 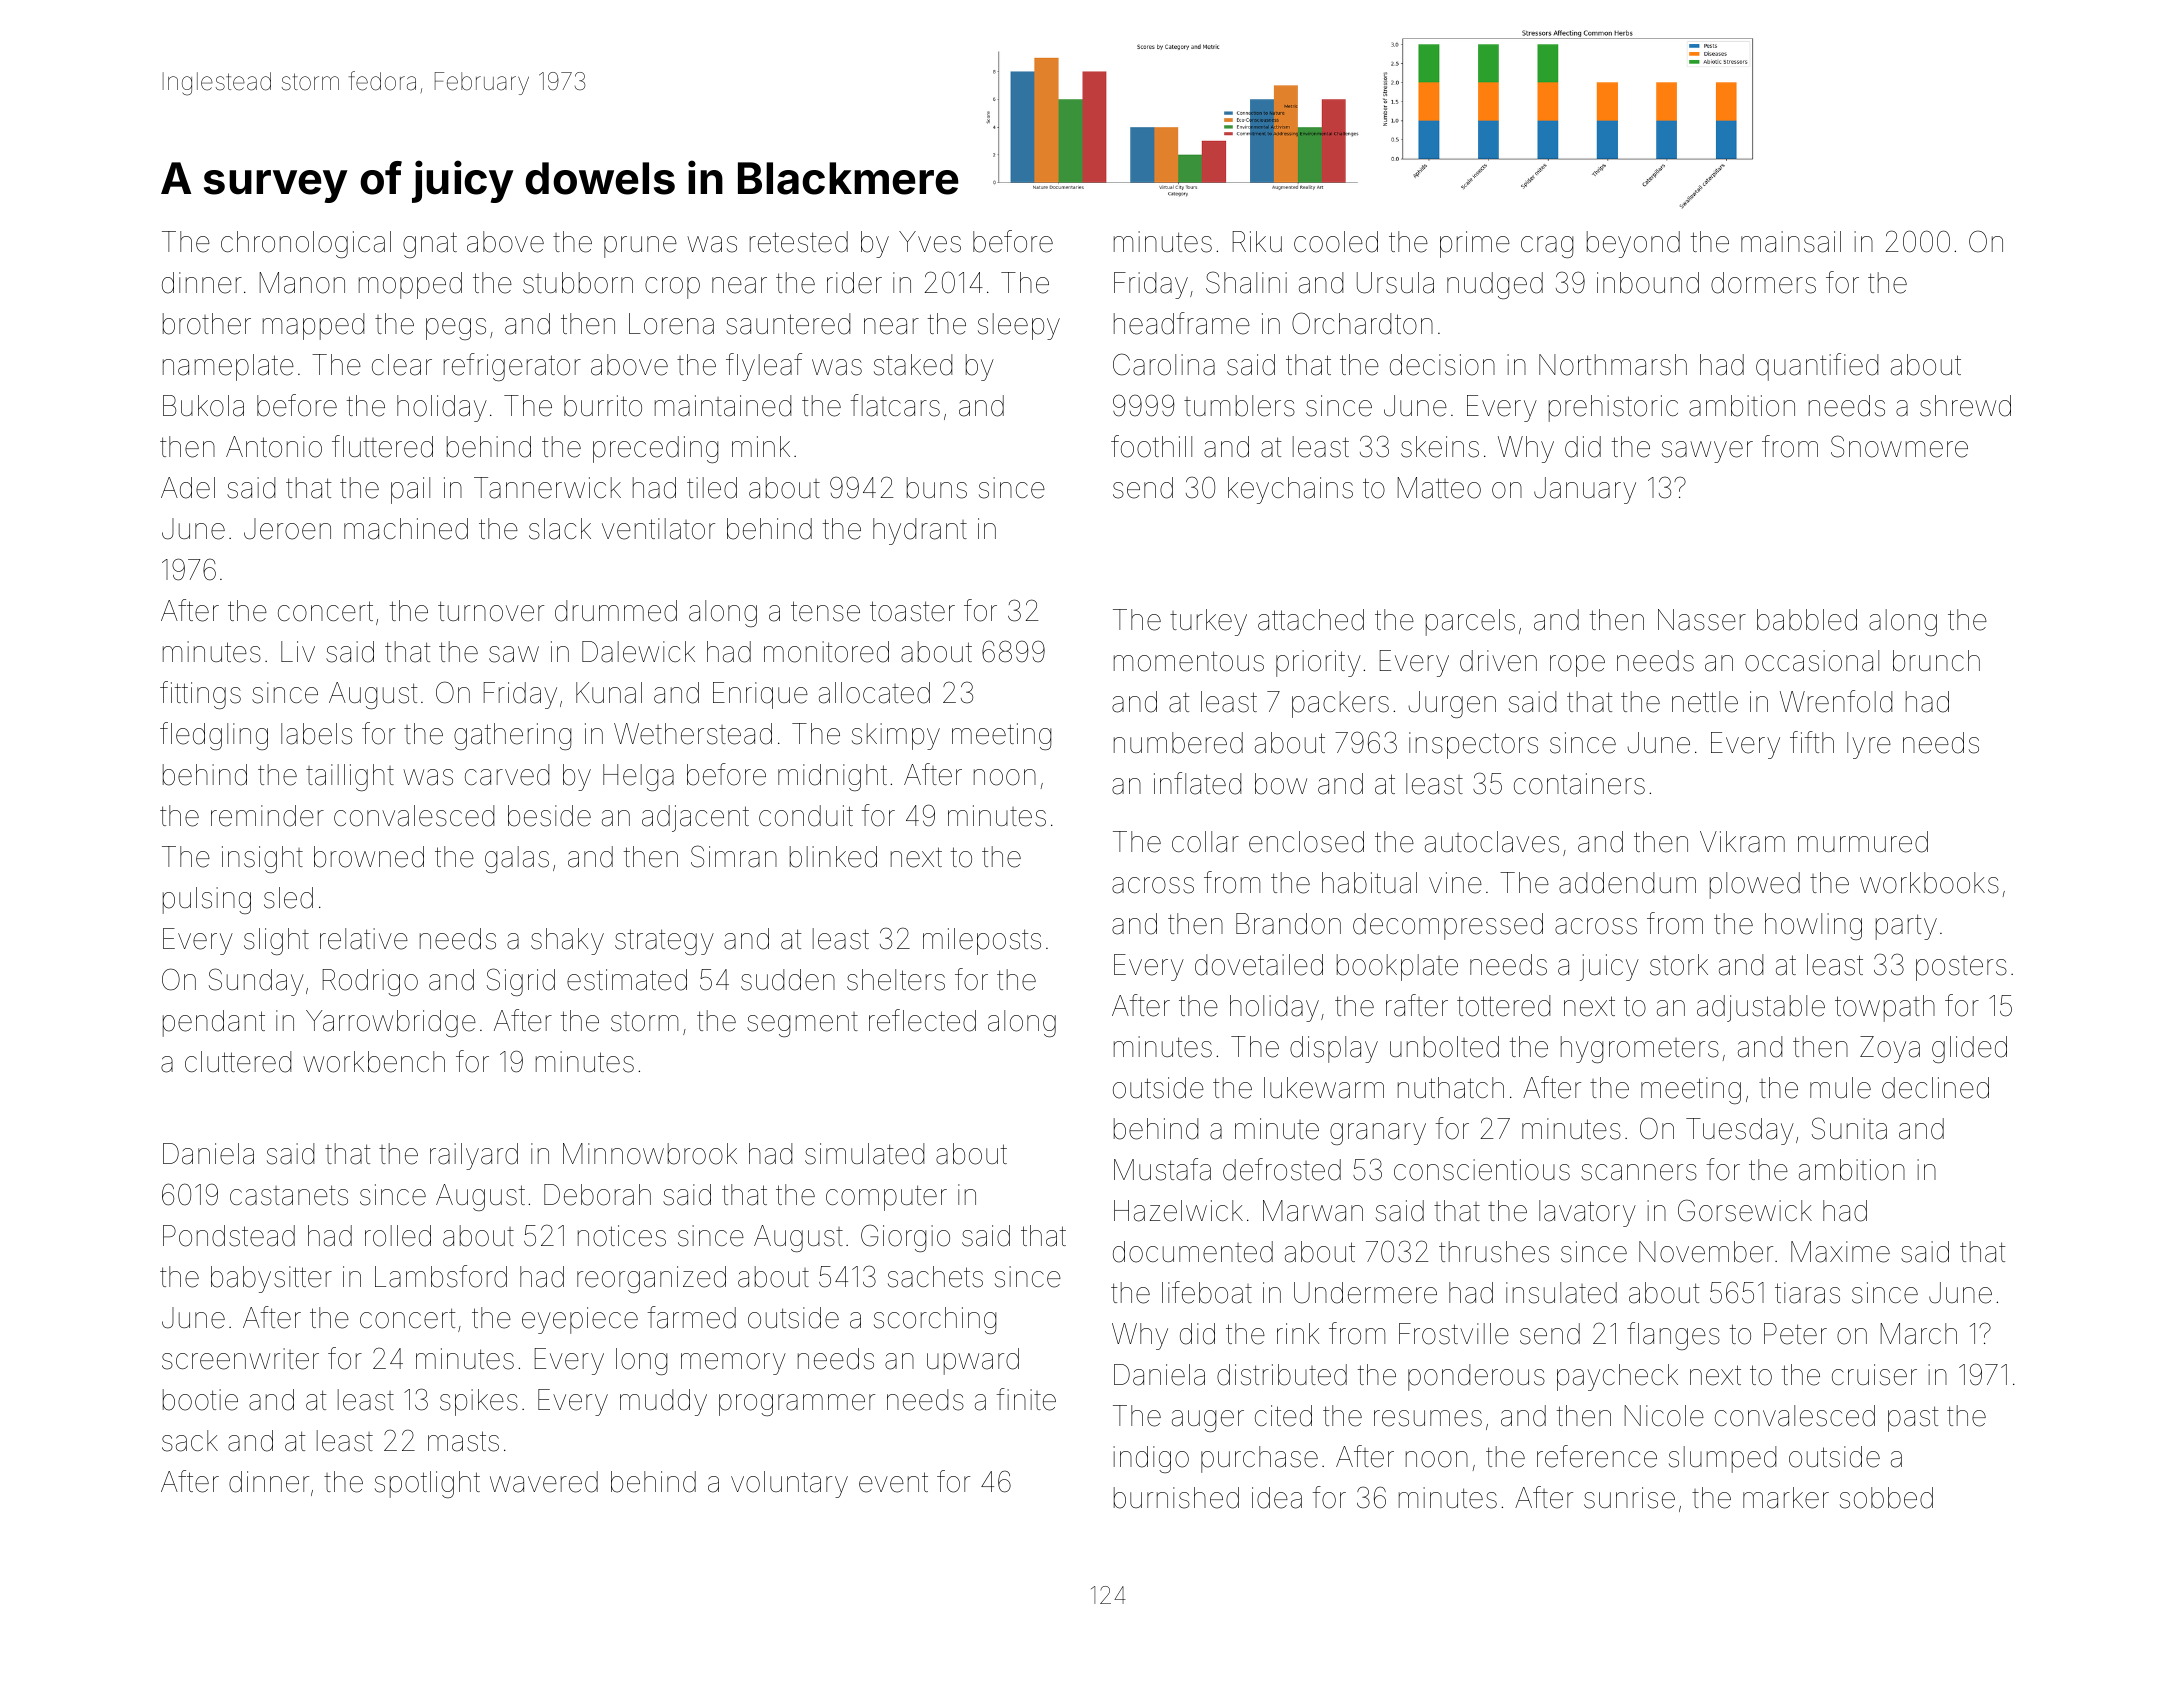 What do you see at coordinates (1886, 1498) in the document?
I see `sobbed` at bounding box center [1886, 1498].
